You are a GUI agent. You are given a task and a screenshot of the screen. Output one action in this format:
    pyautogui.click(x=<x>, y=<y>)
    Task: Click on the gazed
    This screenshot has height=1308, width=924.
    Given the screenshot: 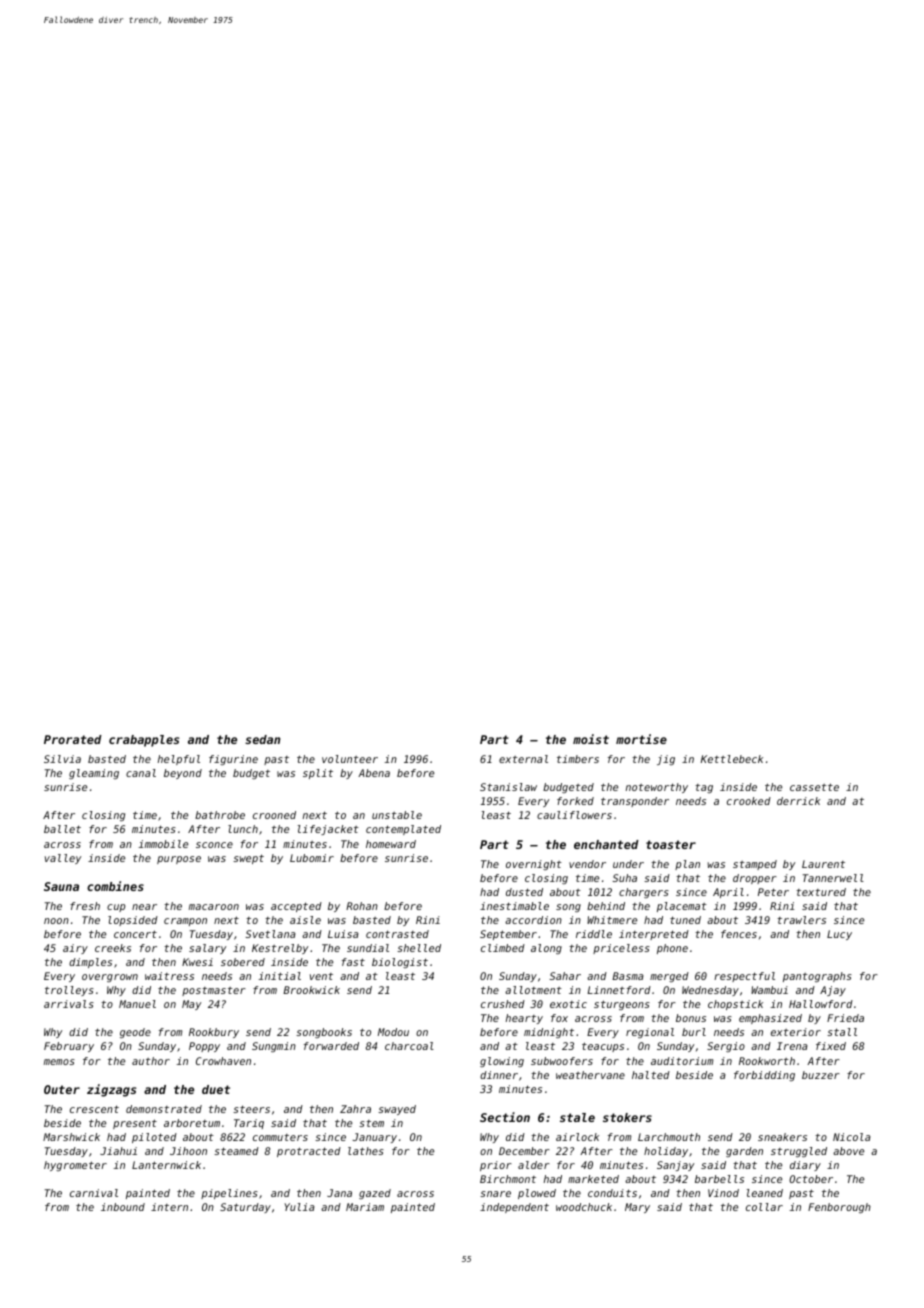 What is the action you would take?
    pyautogui.click(x=375, y=1194)
